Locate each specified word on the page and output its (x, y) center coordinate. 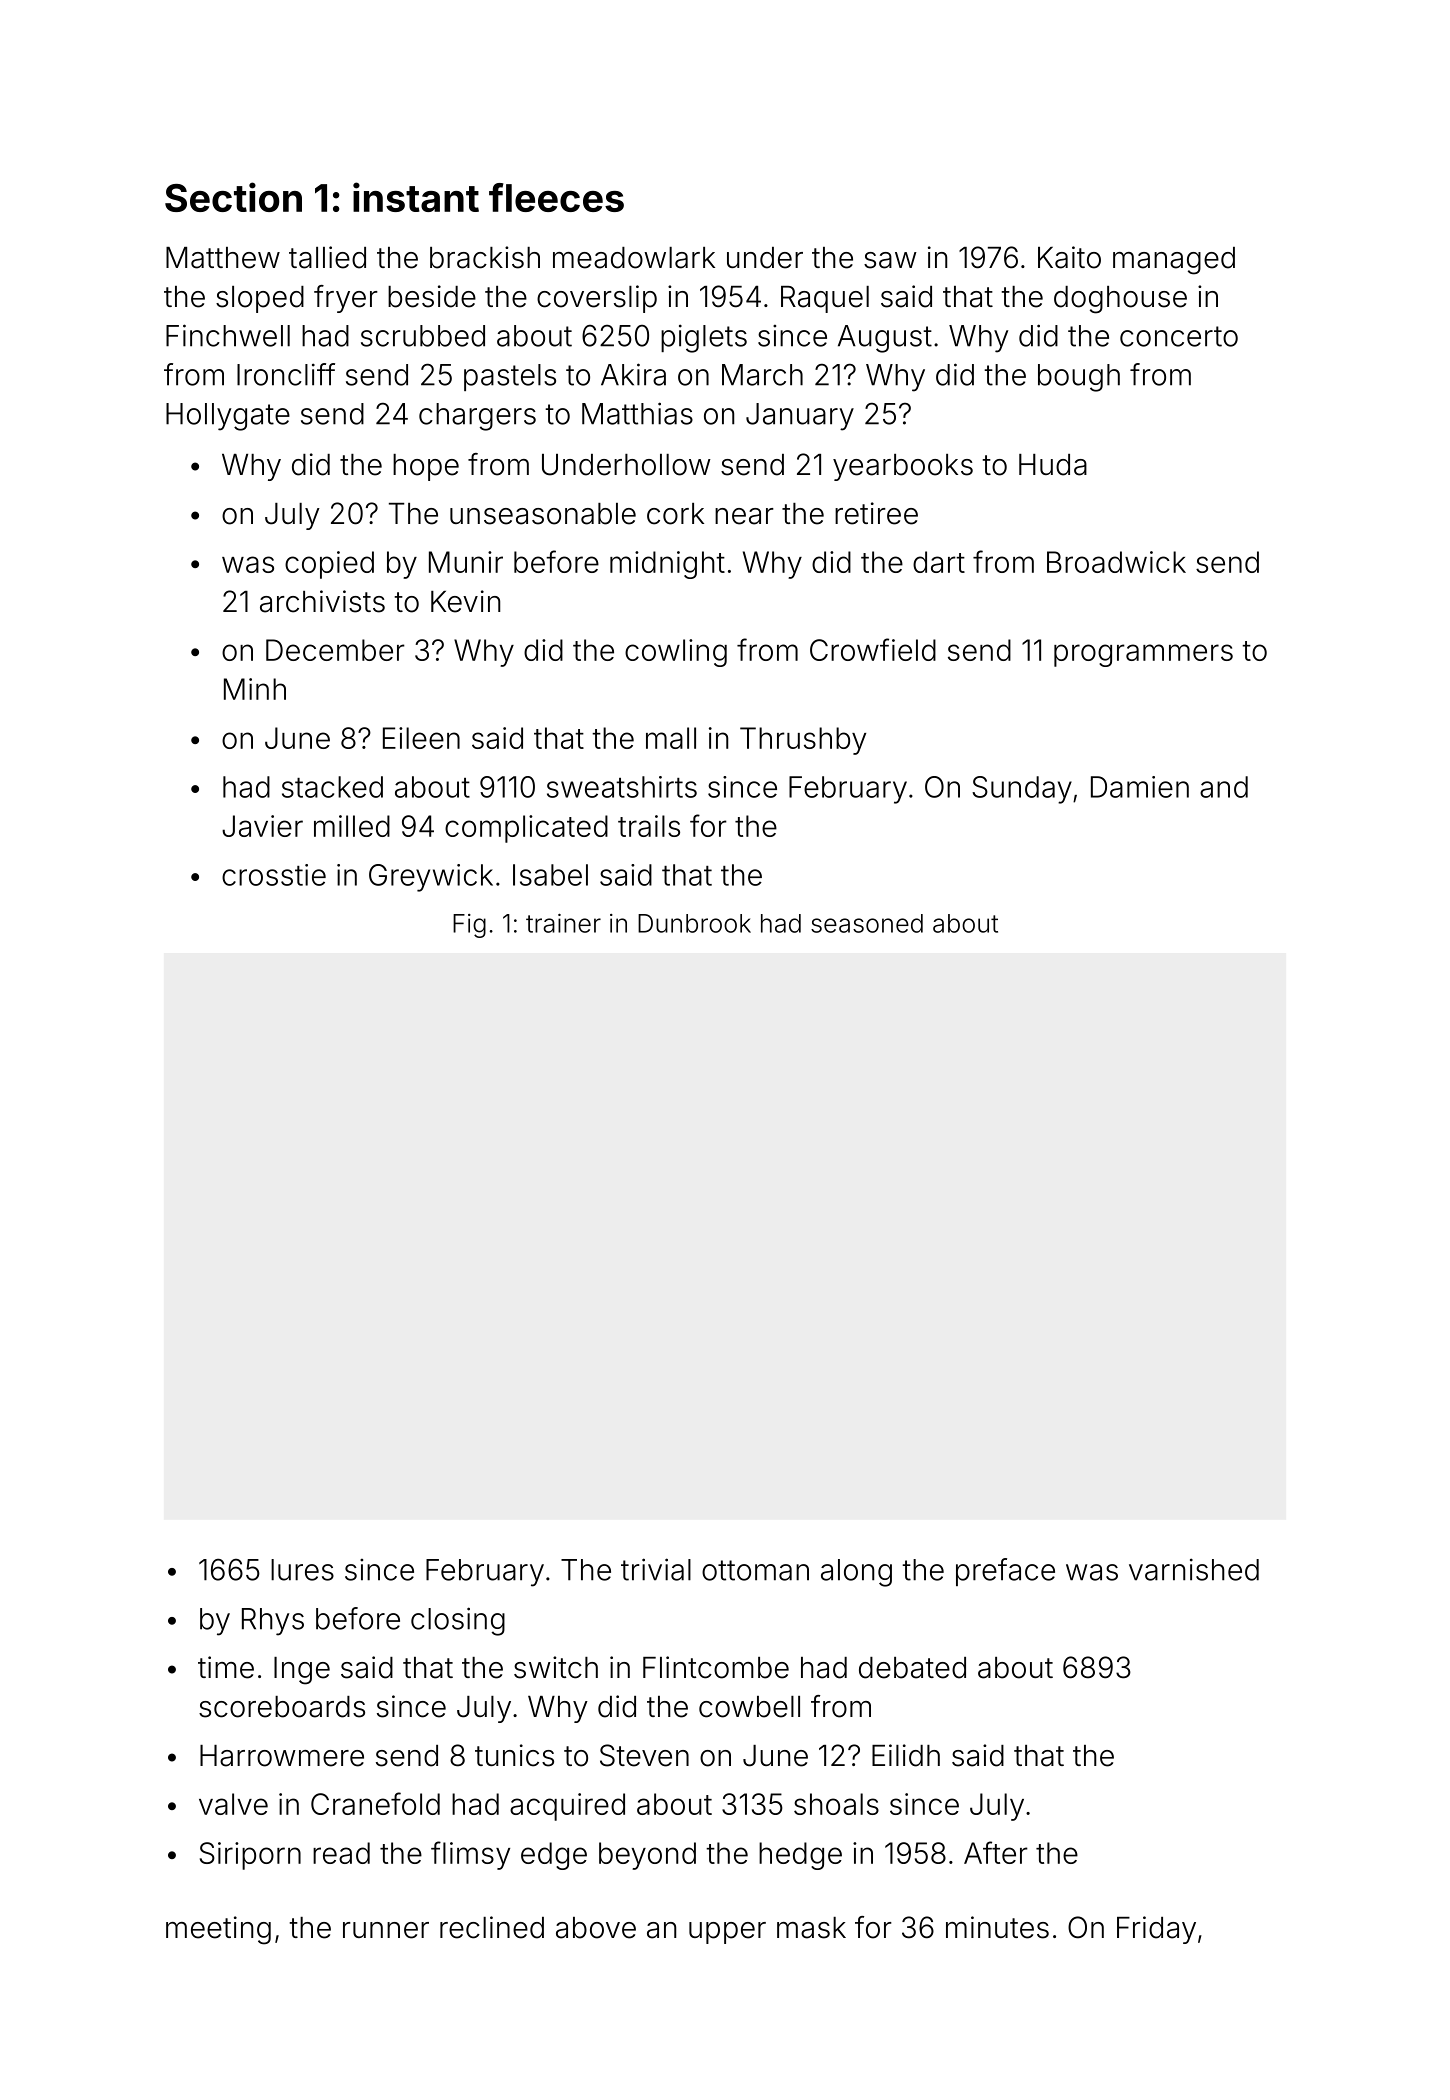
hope (426, 467)
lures (302, 1570)
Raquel (825, 299)
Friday (1156, 1930)
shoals (836, 1804)
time (226, 1667)
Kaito (1069, 257)
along (856, 1573)
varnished (1194, 1569)
